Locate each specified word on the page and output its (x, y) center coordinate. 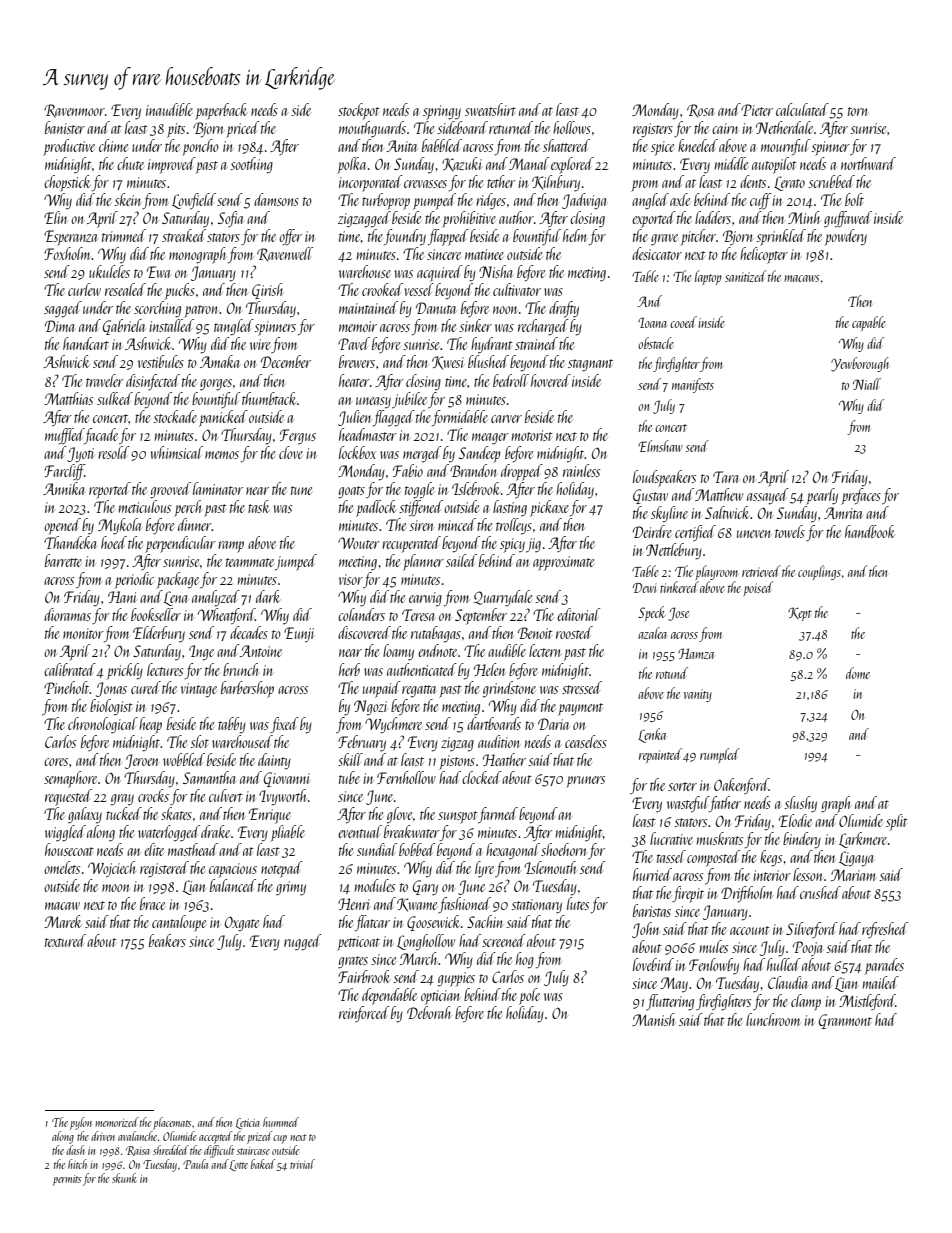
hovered (551, 380)
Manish (653, 1019)
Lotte (238, 1165)
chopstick (67, 183)
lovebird (653, 964)
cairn (725, 128)
